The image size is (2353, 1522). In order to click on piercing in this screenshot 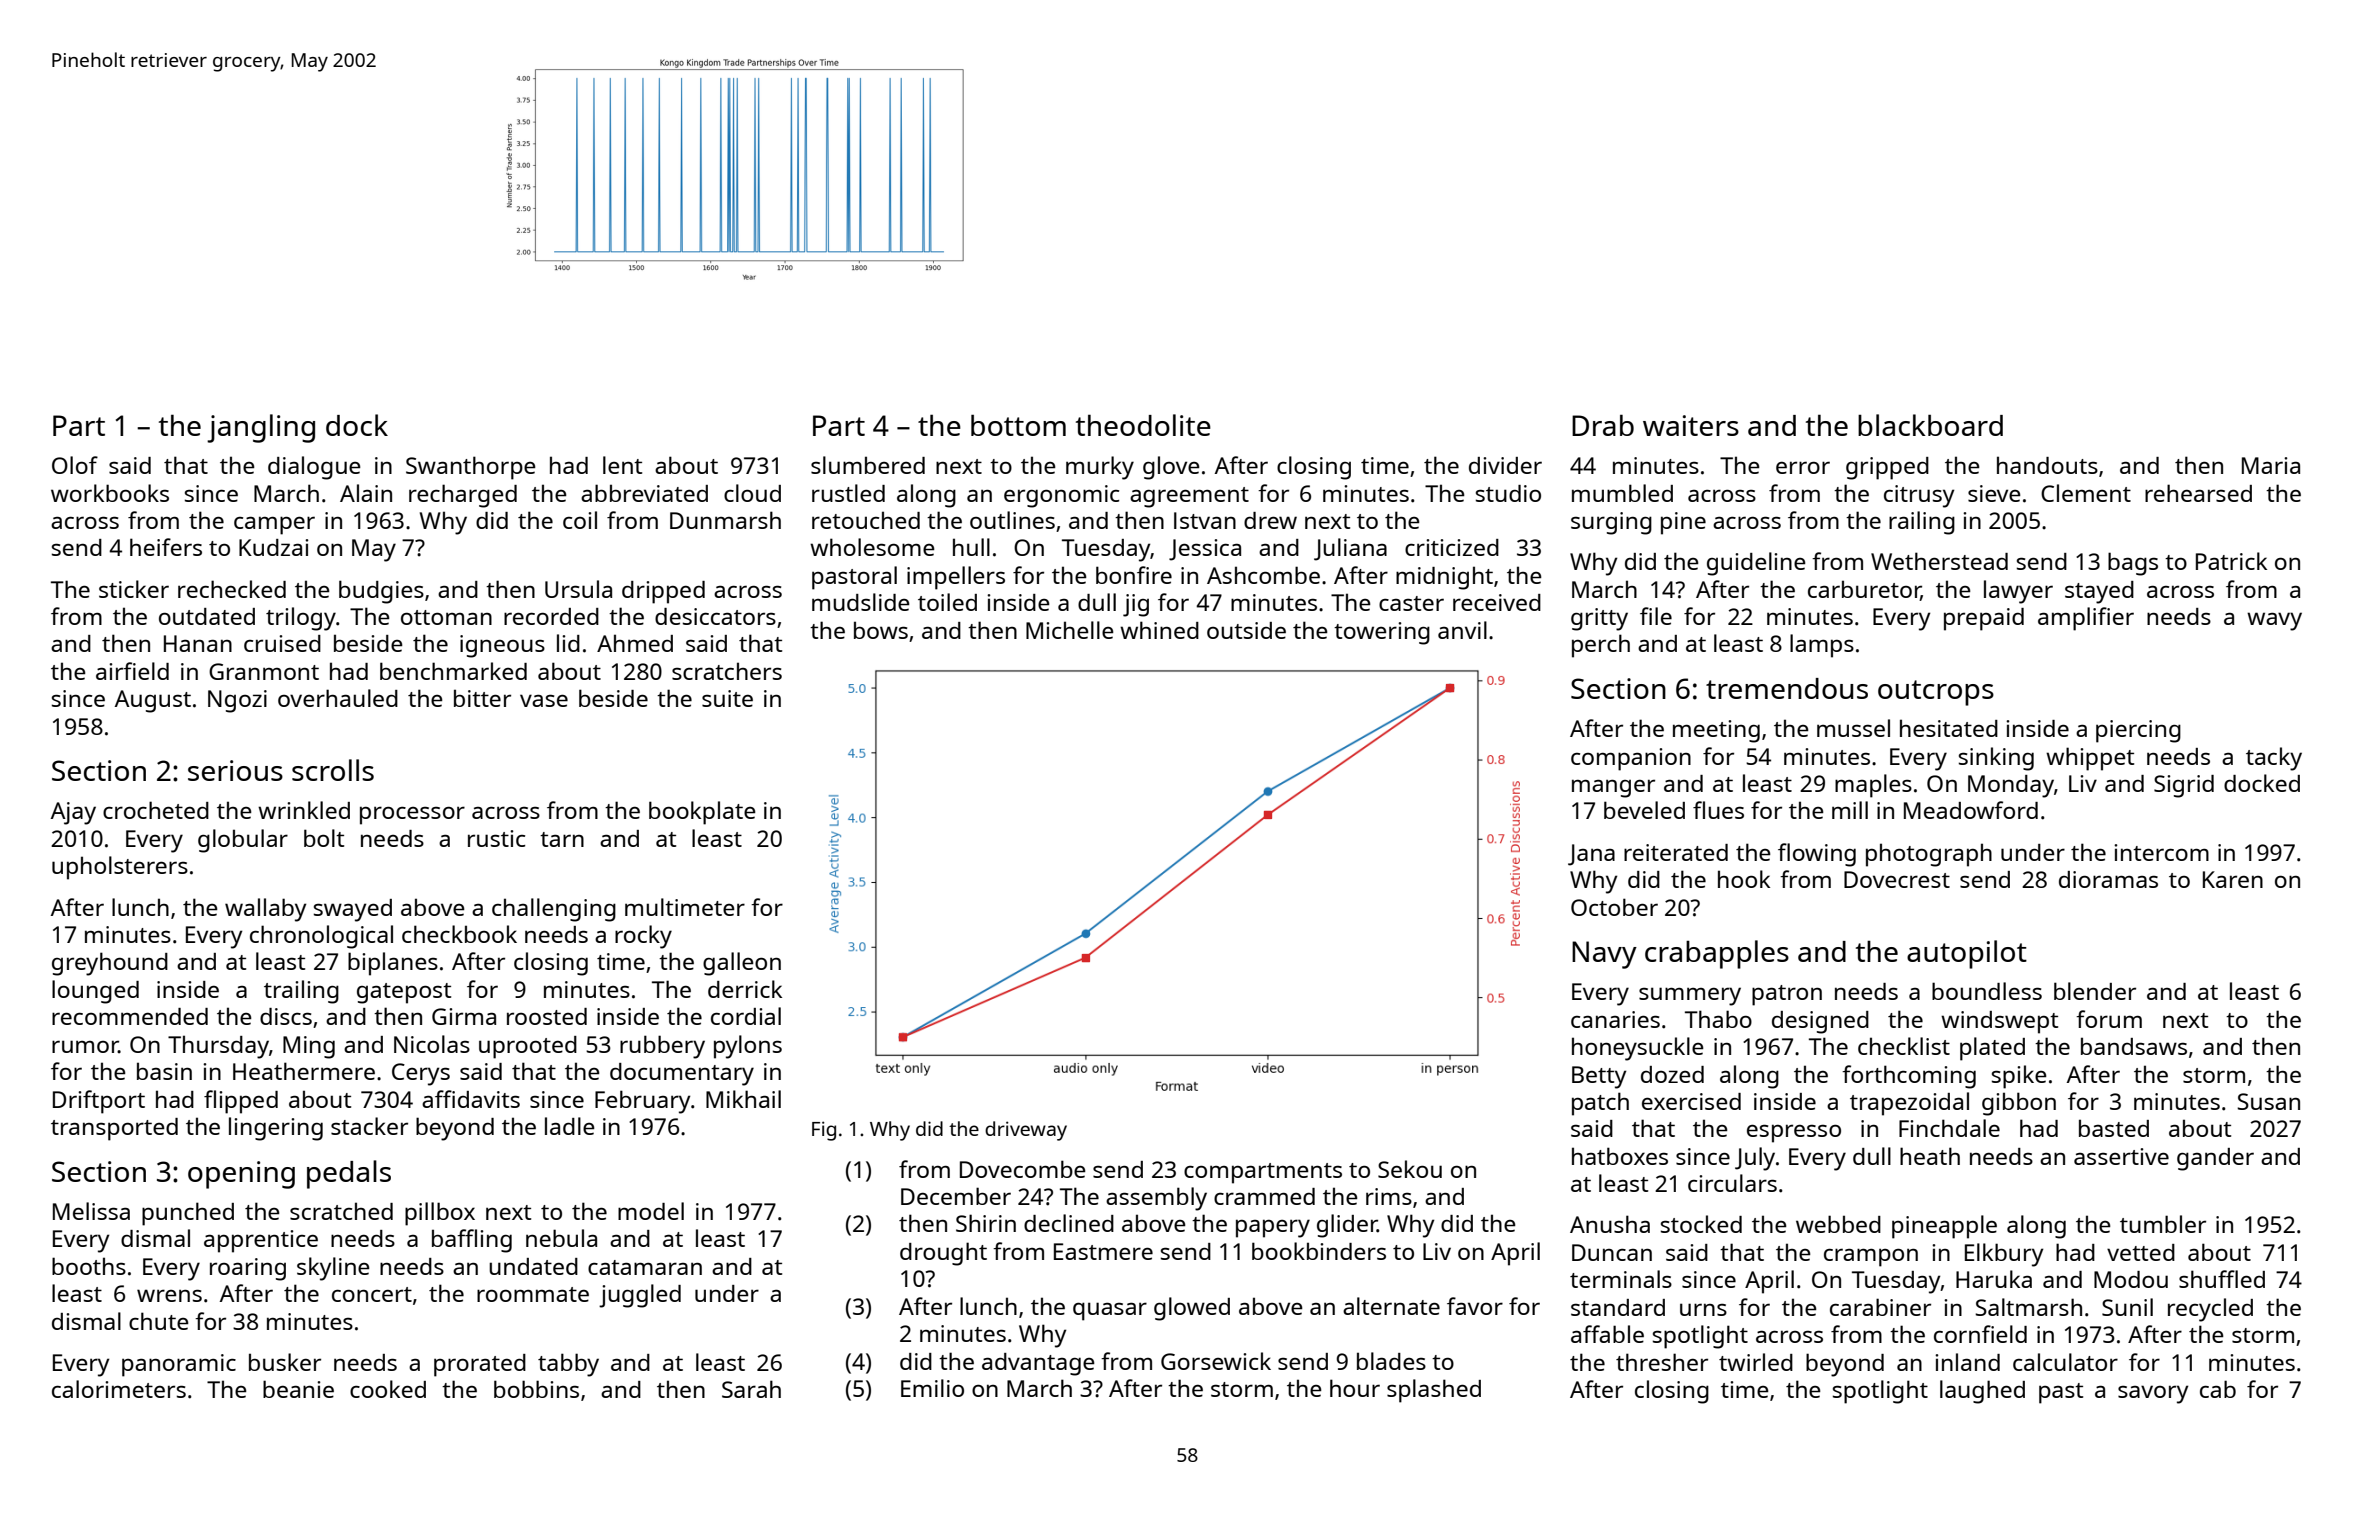, I will do `click(2138, 731)`.
